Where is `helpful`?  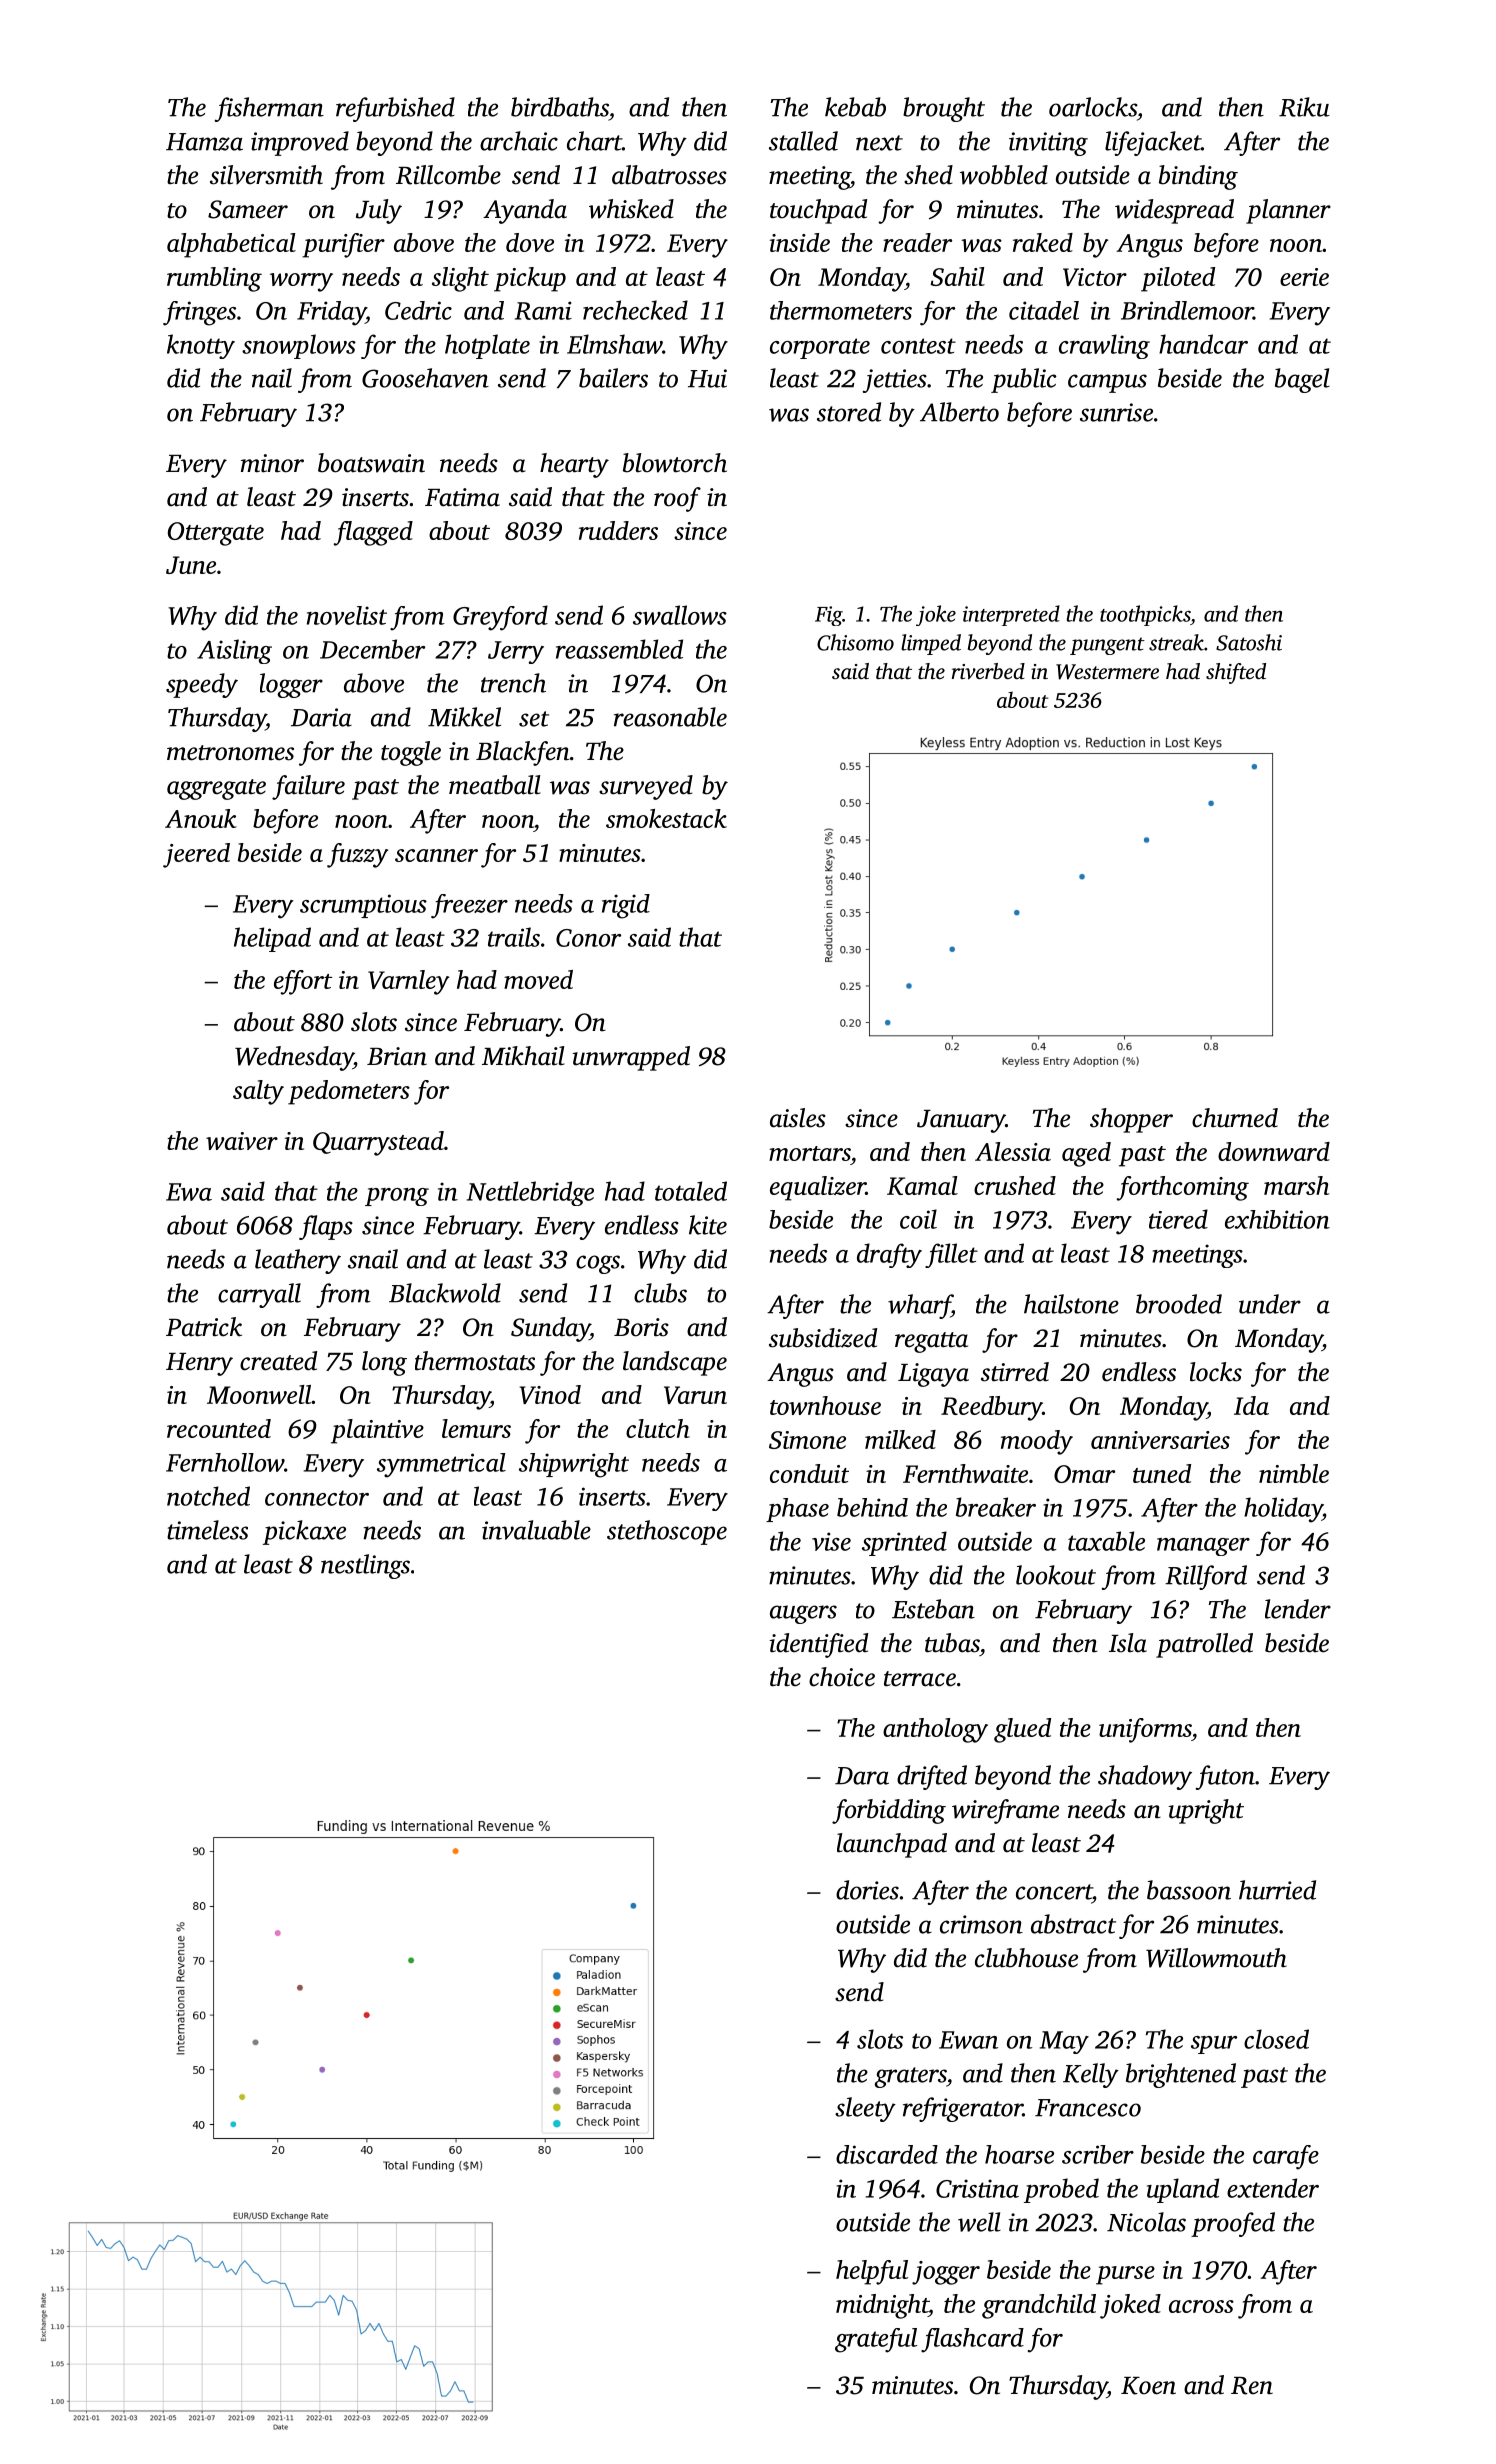 helpful is located at coordinates (872, 2272).
